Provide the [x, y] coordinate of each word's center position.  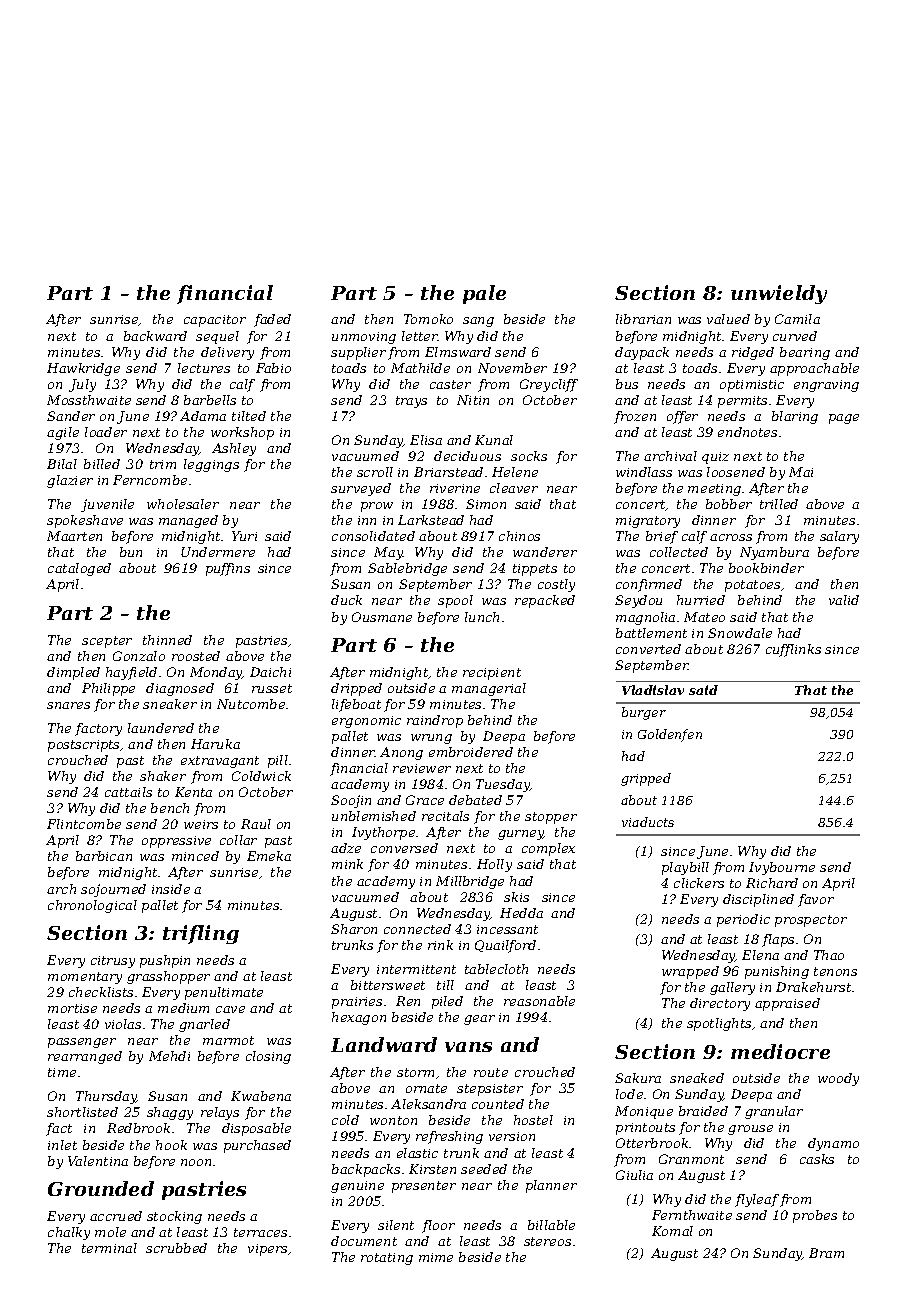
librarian [643, 319]
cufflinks [793, 650]
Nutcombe [251, 704]
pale [484, 294]
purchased [257, 1146]
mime [436, 1257]
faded [272, 320]
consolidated [373, 536]
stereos [547, 1241]
